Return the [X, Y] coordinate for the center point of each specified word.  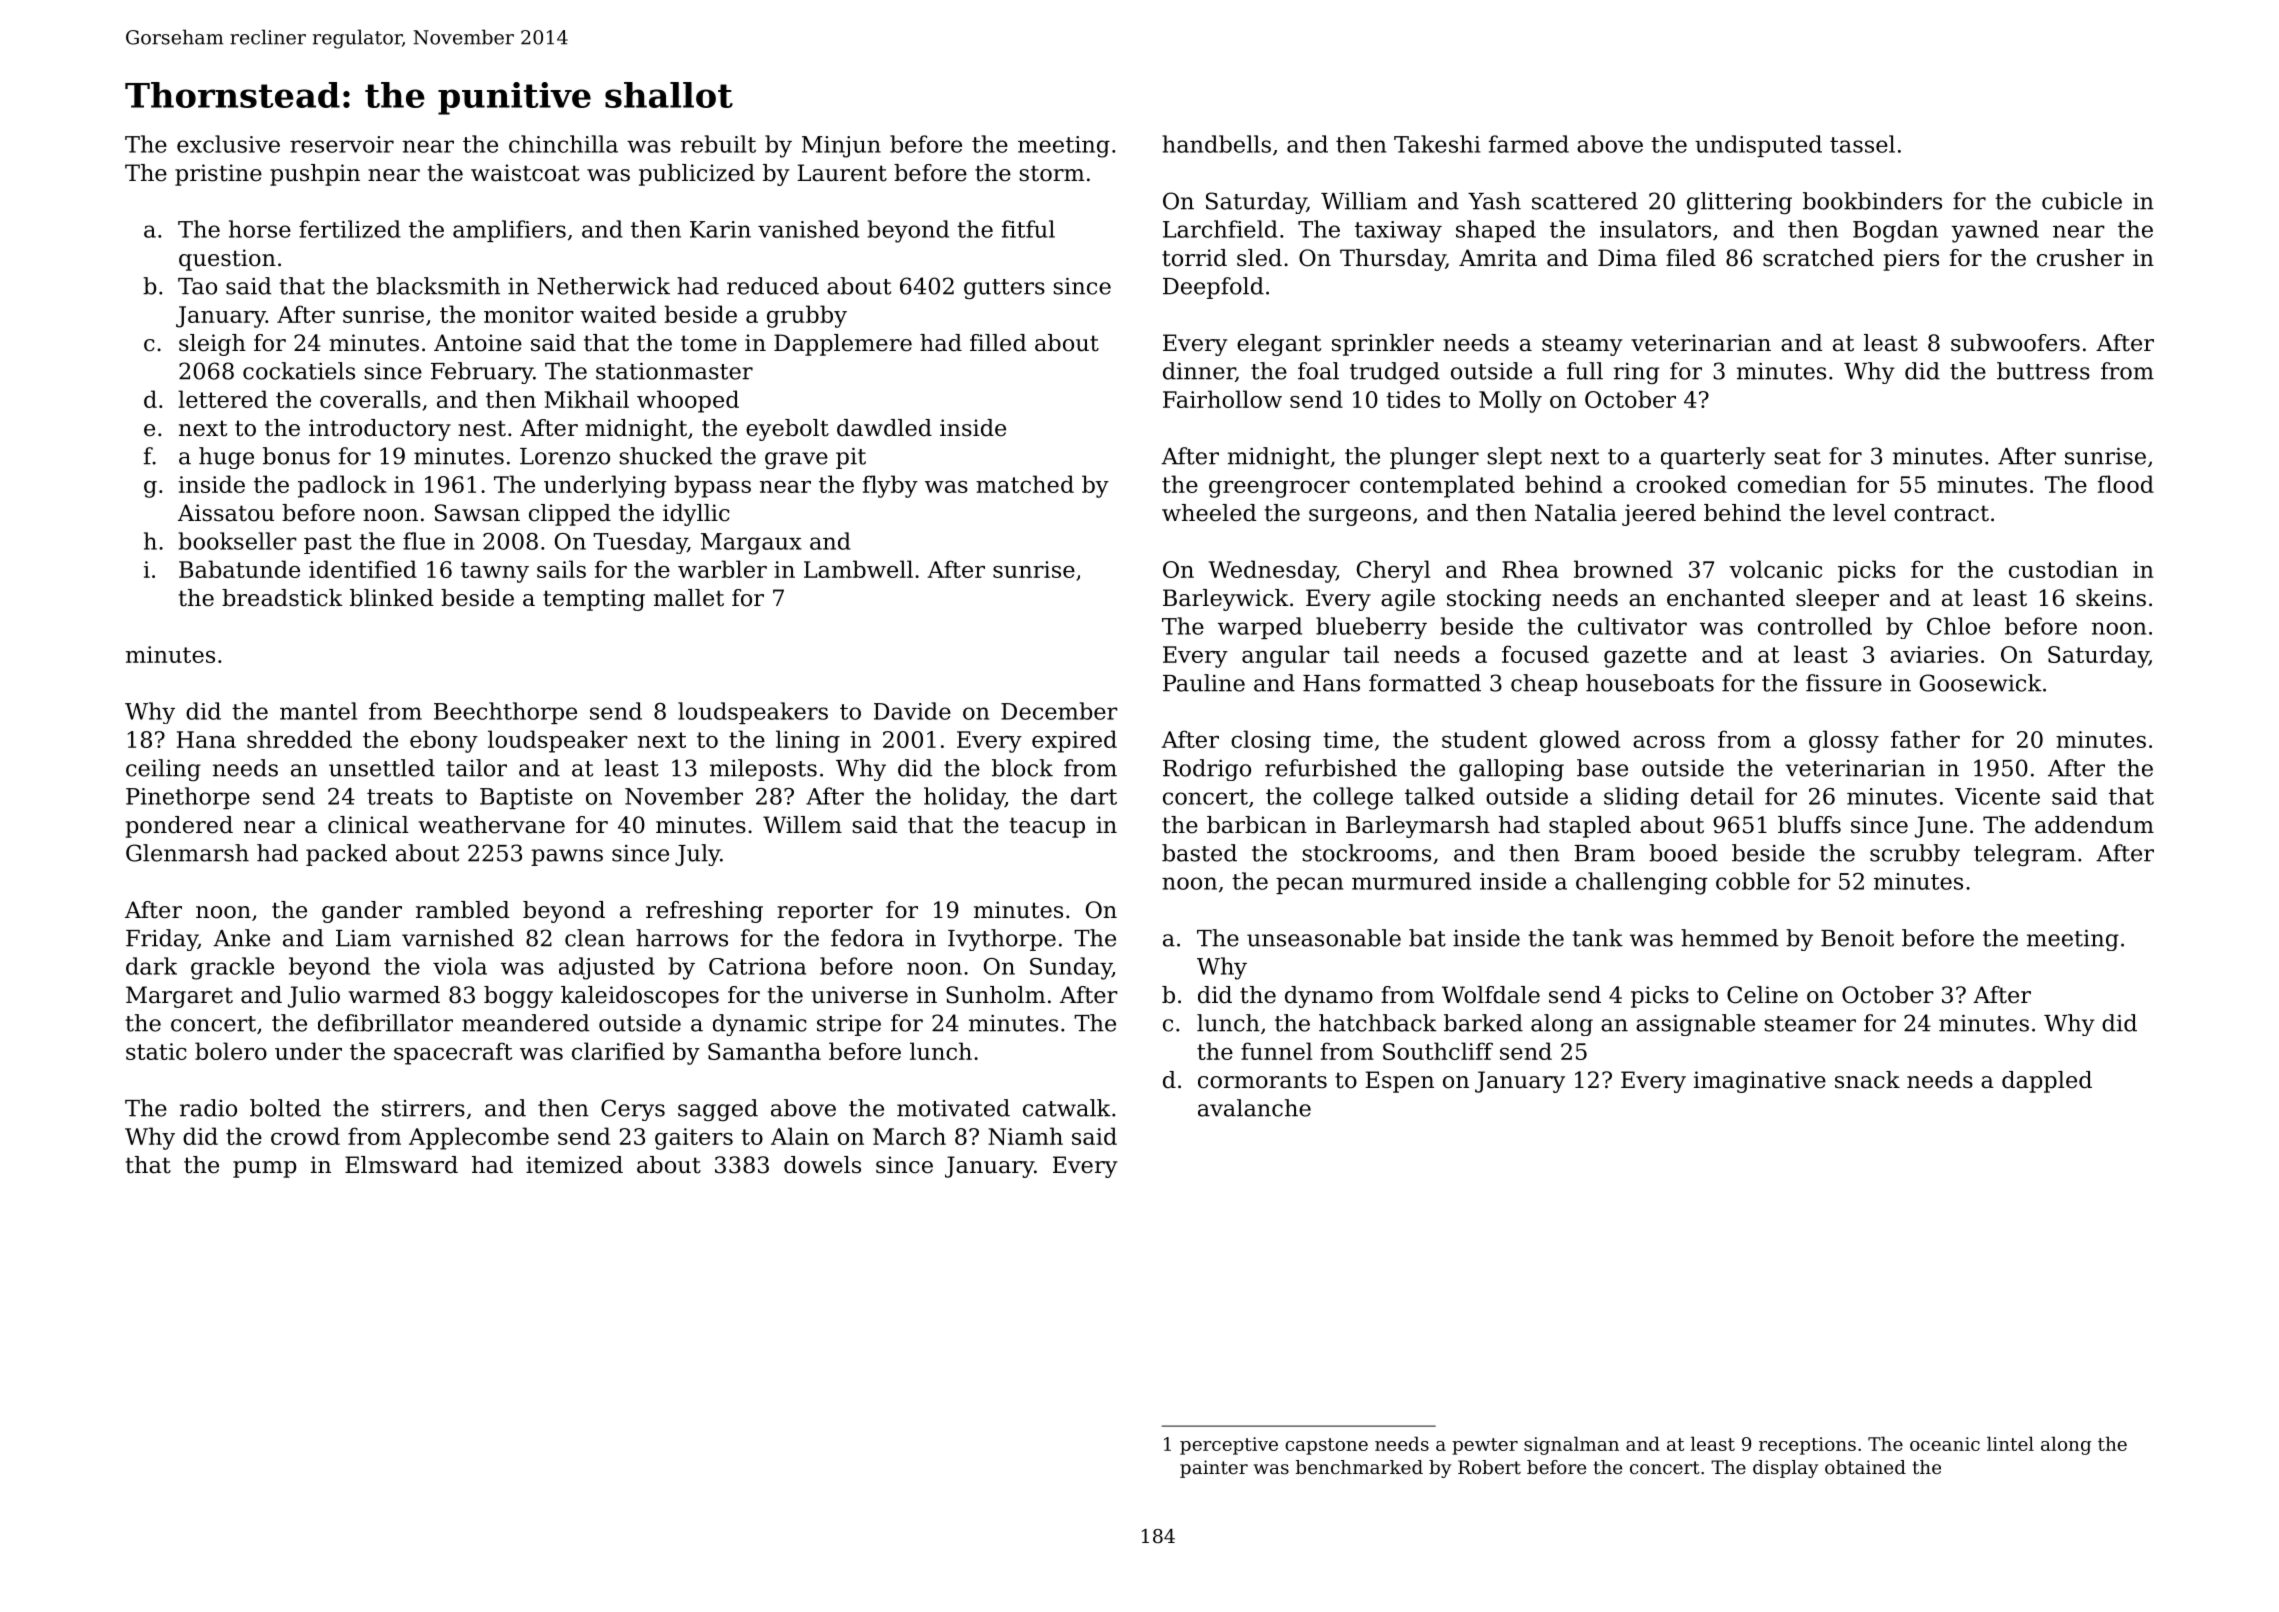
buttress [2043, 371]
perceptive [1229, 1446]
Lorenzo [565, 456]
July [697, 855]
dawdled [884, 428]
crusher [2080, 258]
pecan [1309, 885]
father [1925, 739]
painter [1214, 1469]
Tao [197, 286]
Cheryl [1393, 571]
